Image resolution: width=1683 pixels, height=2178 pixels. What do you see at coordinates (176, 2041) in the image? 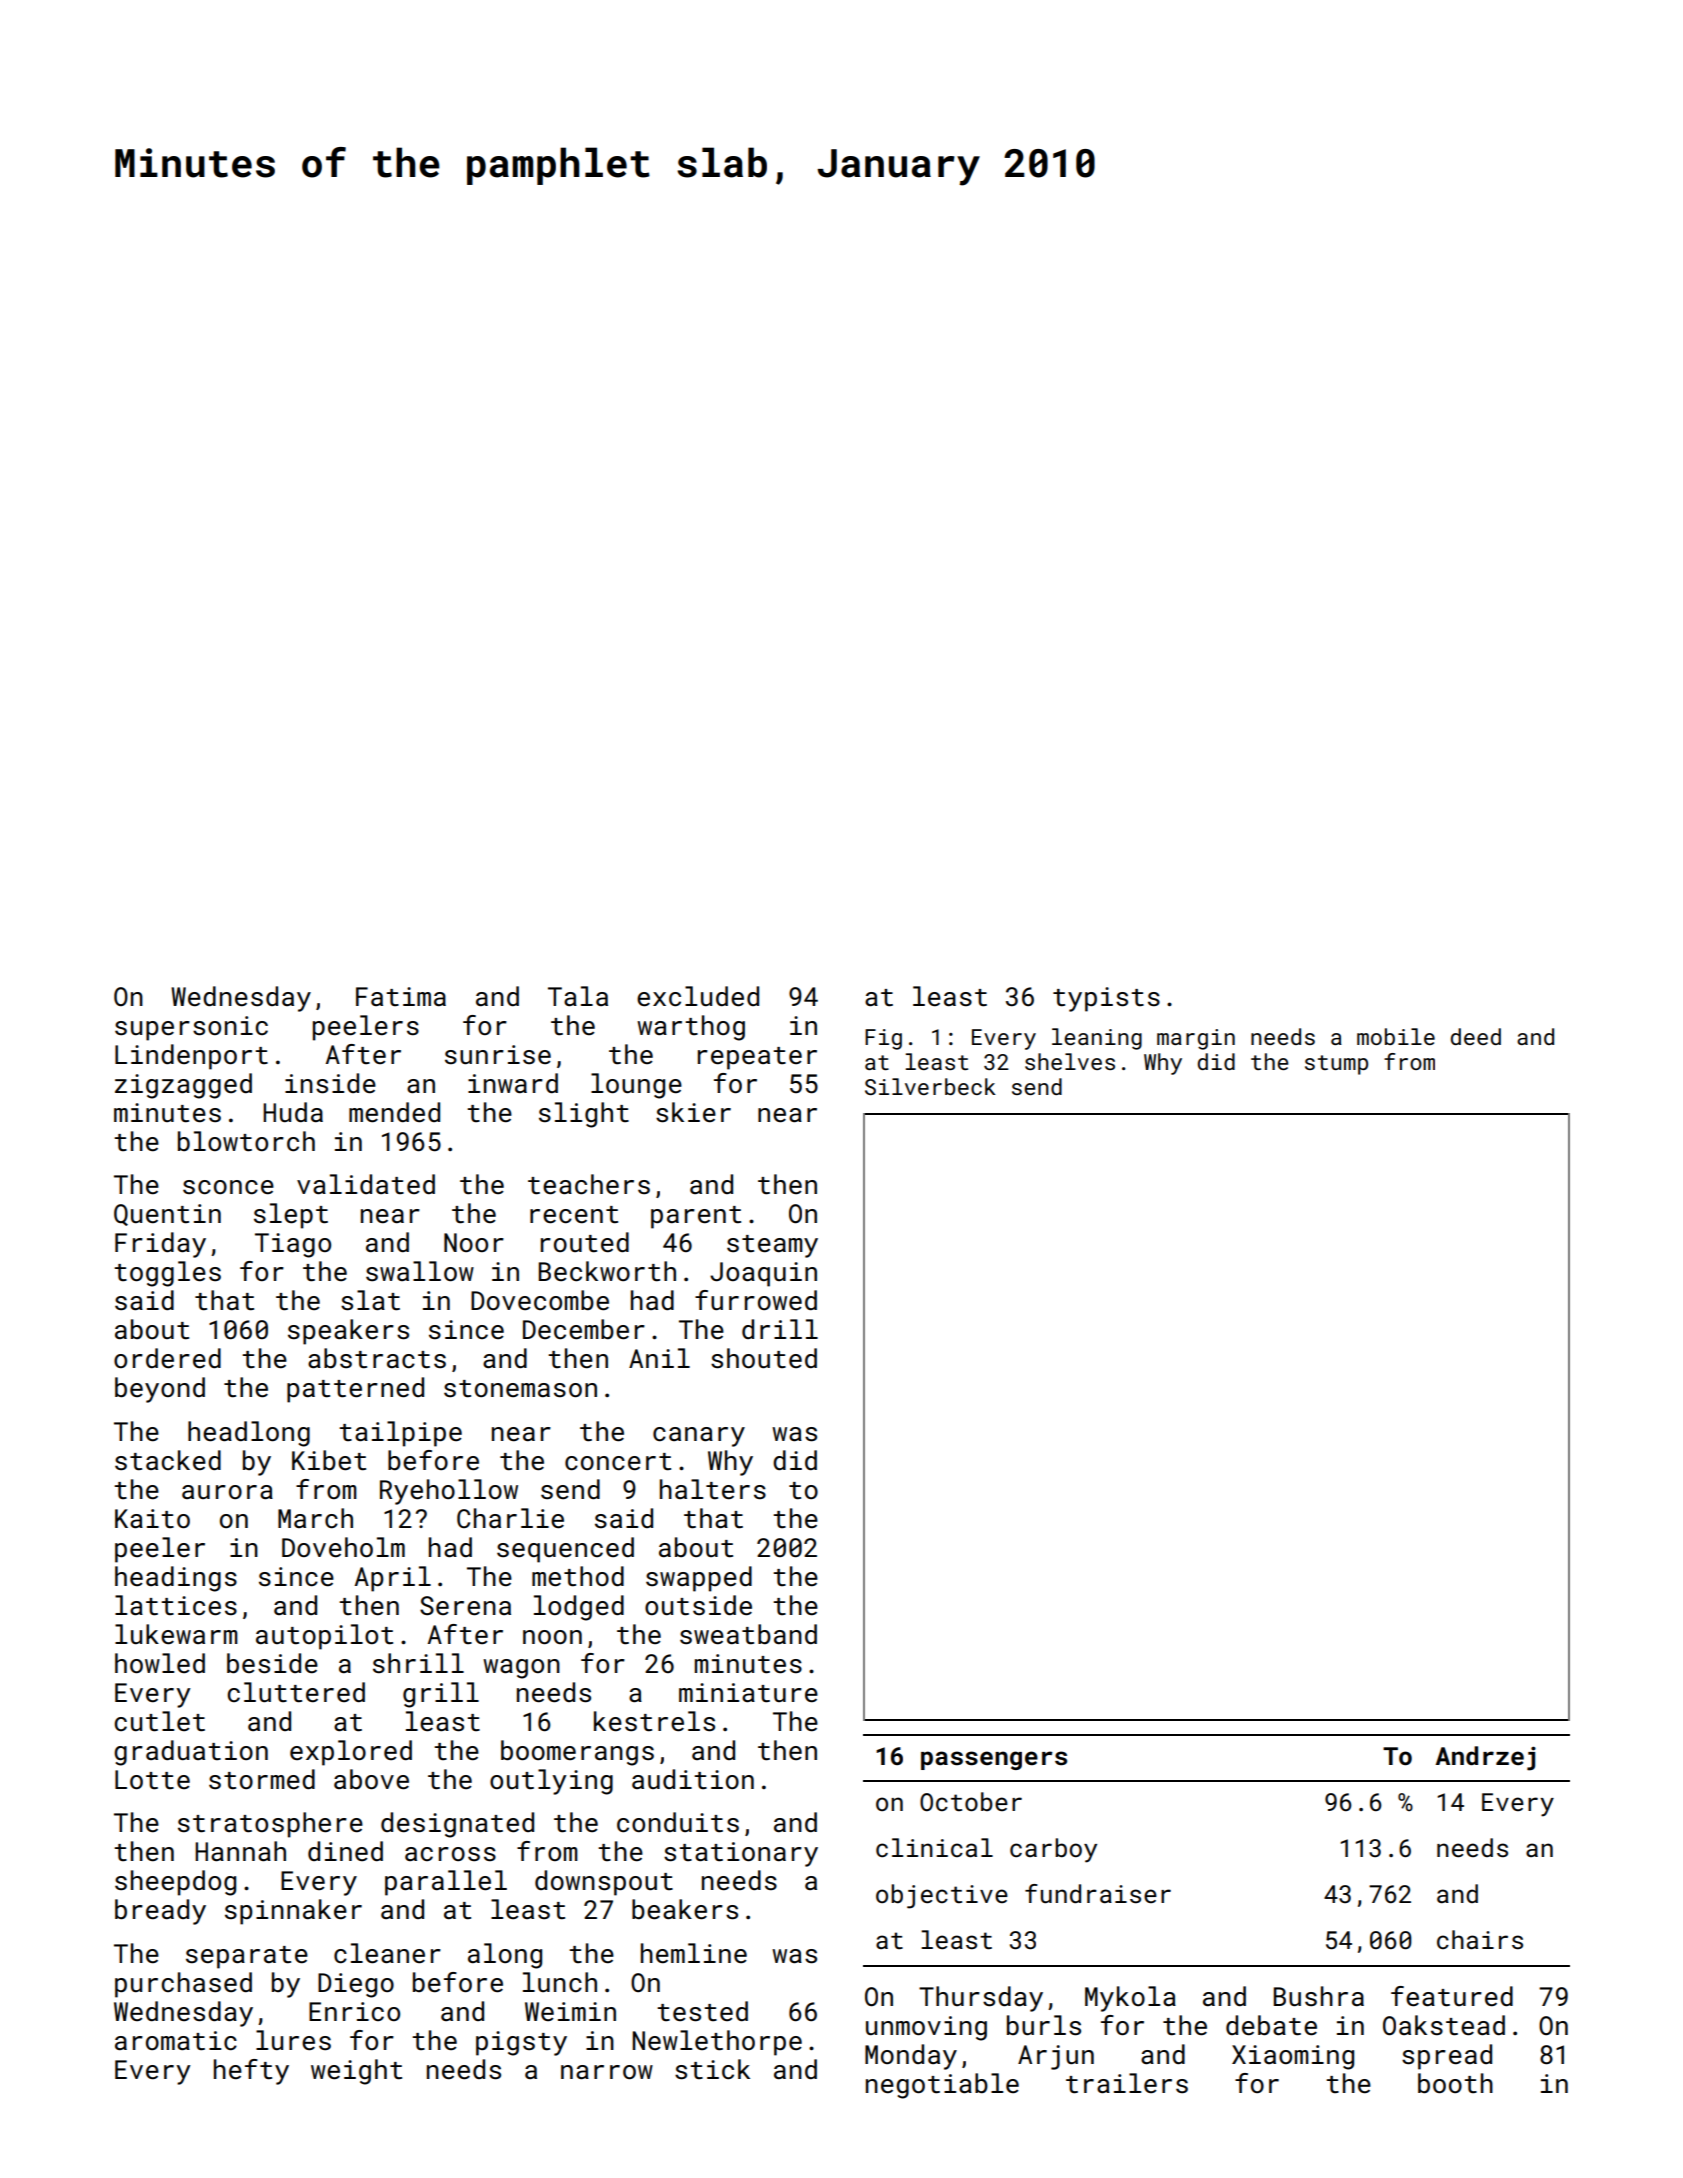
I see `aromatic` at bounding box center [176, 2041].
